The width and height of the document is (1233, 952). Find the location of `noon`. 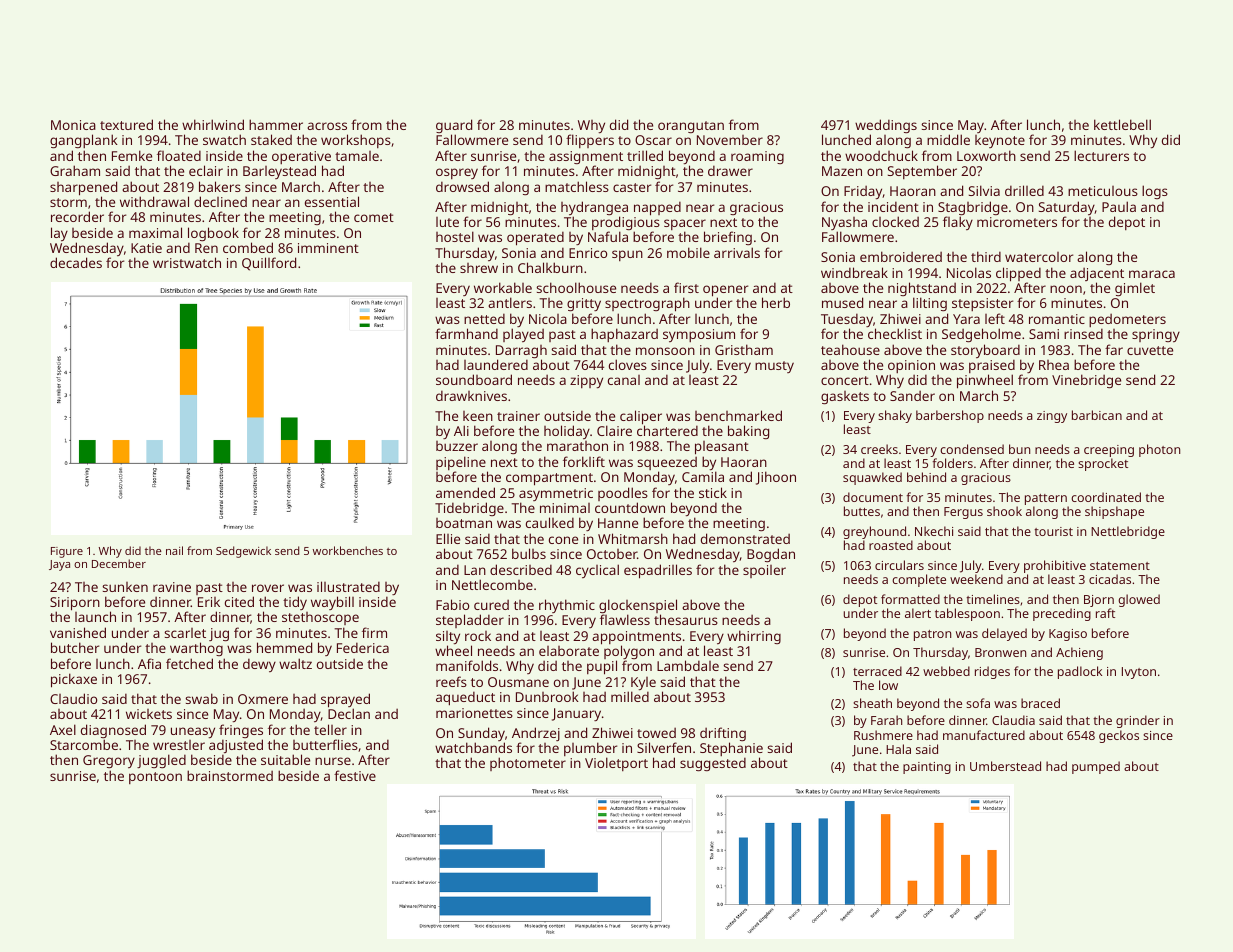

noon is located at coordinates (1066, 289).
